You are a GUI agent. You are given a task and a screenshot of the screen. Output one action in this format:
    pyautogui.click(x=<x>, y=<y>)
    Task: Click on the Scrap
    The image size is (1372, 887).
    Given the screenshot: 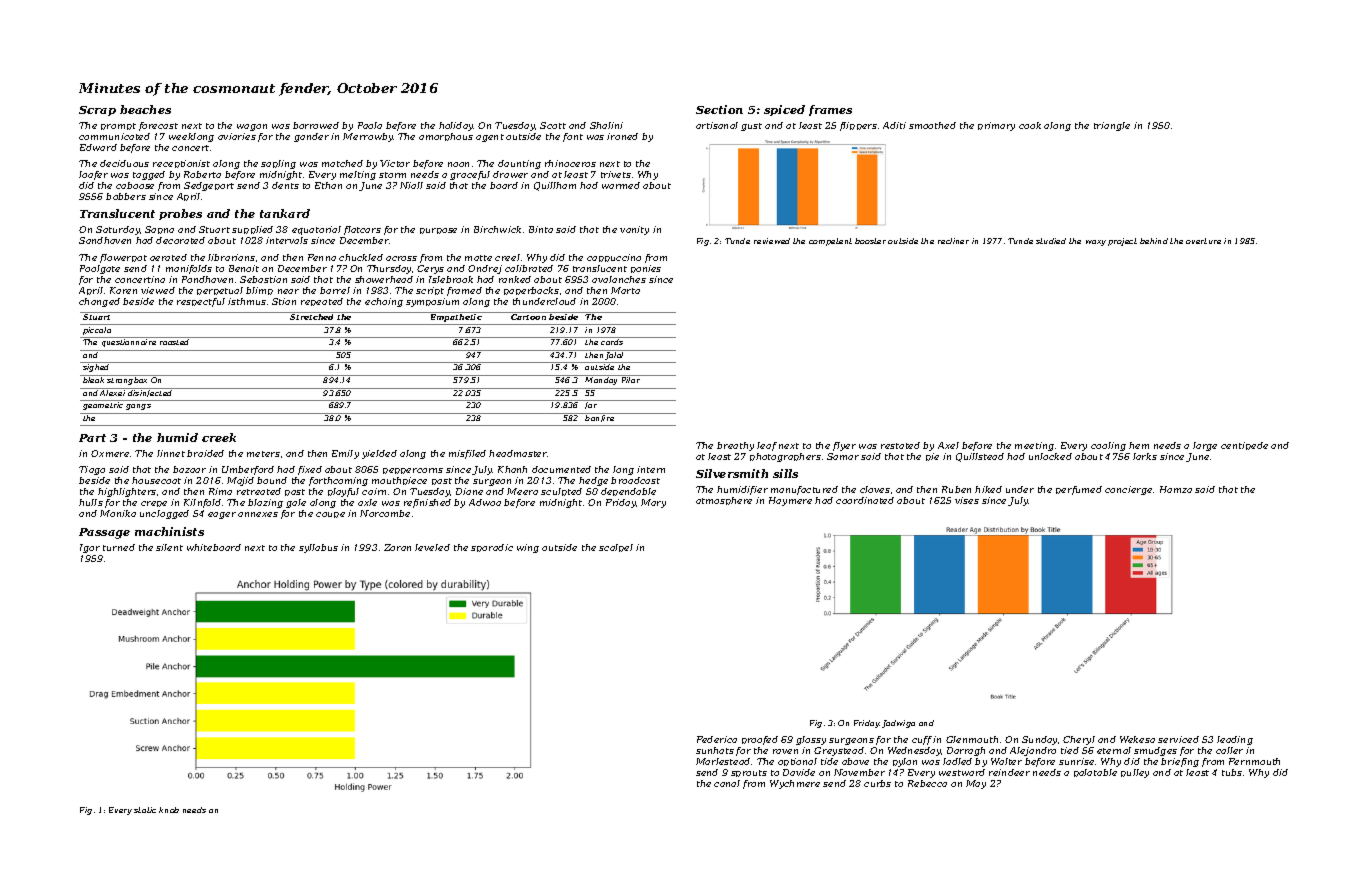 What is the action you would take?
    pyautogui.click(x=97, y=111)
